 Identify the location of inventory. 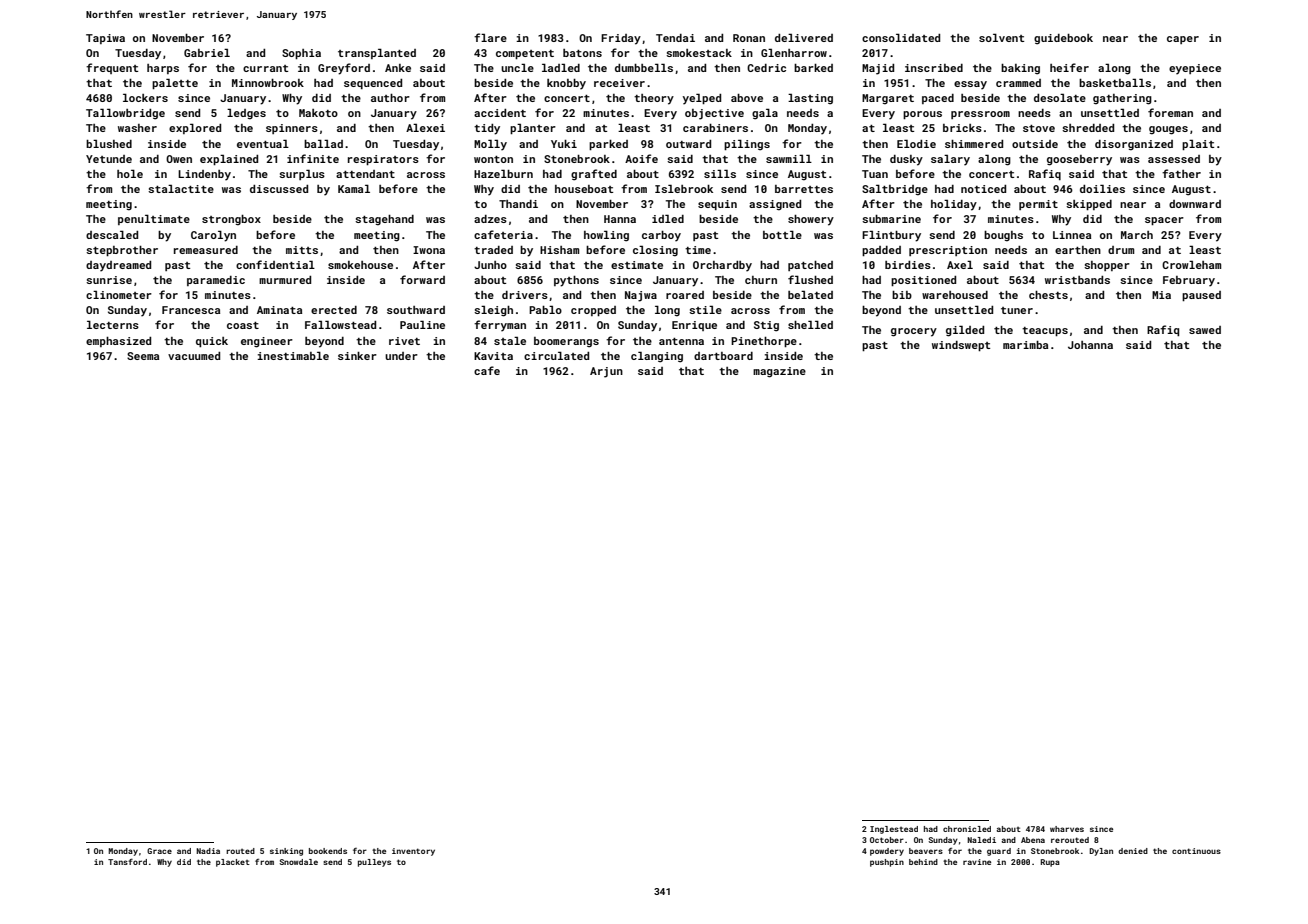
(413, 852).
